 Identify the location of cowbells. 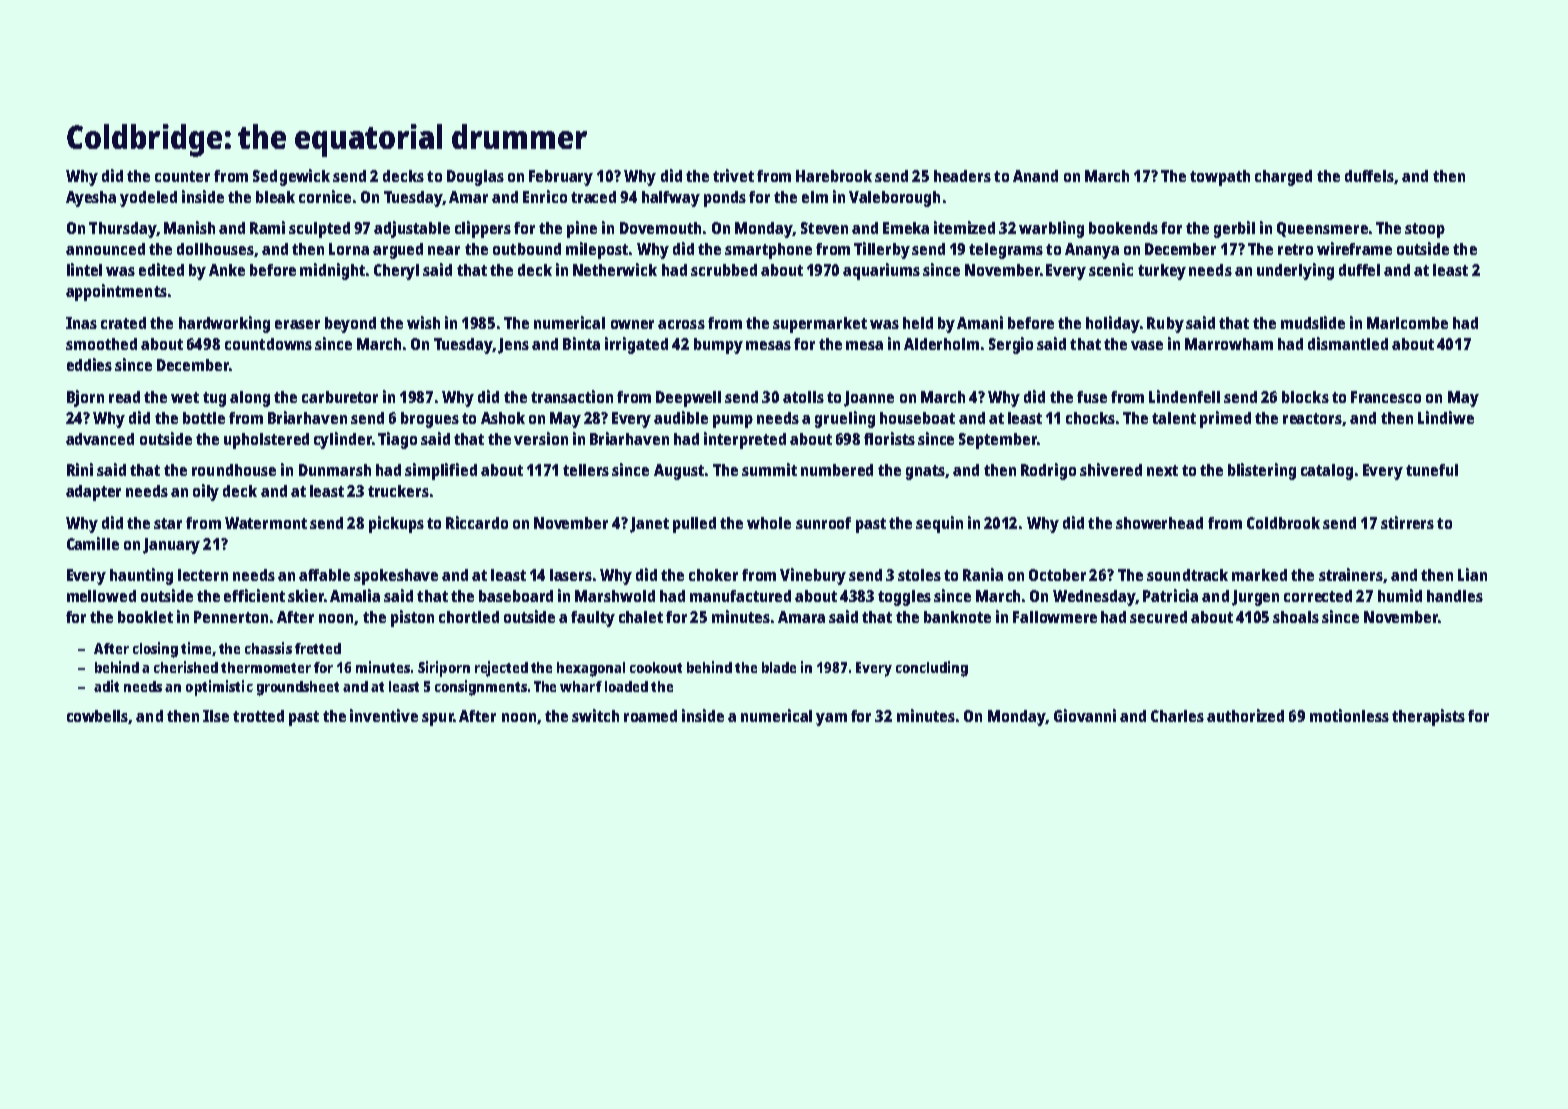
(98, 717).
